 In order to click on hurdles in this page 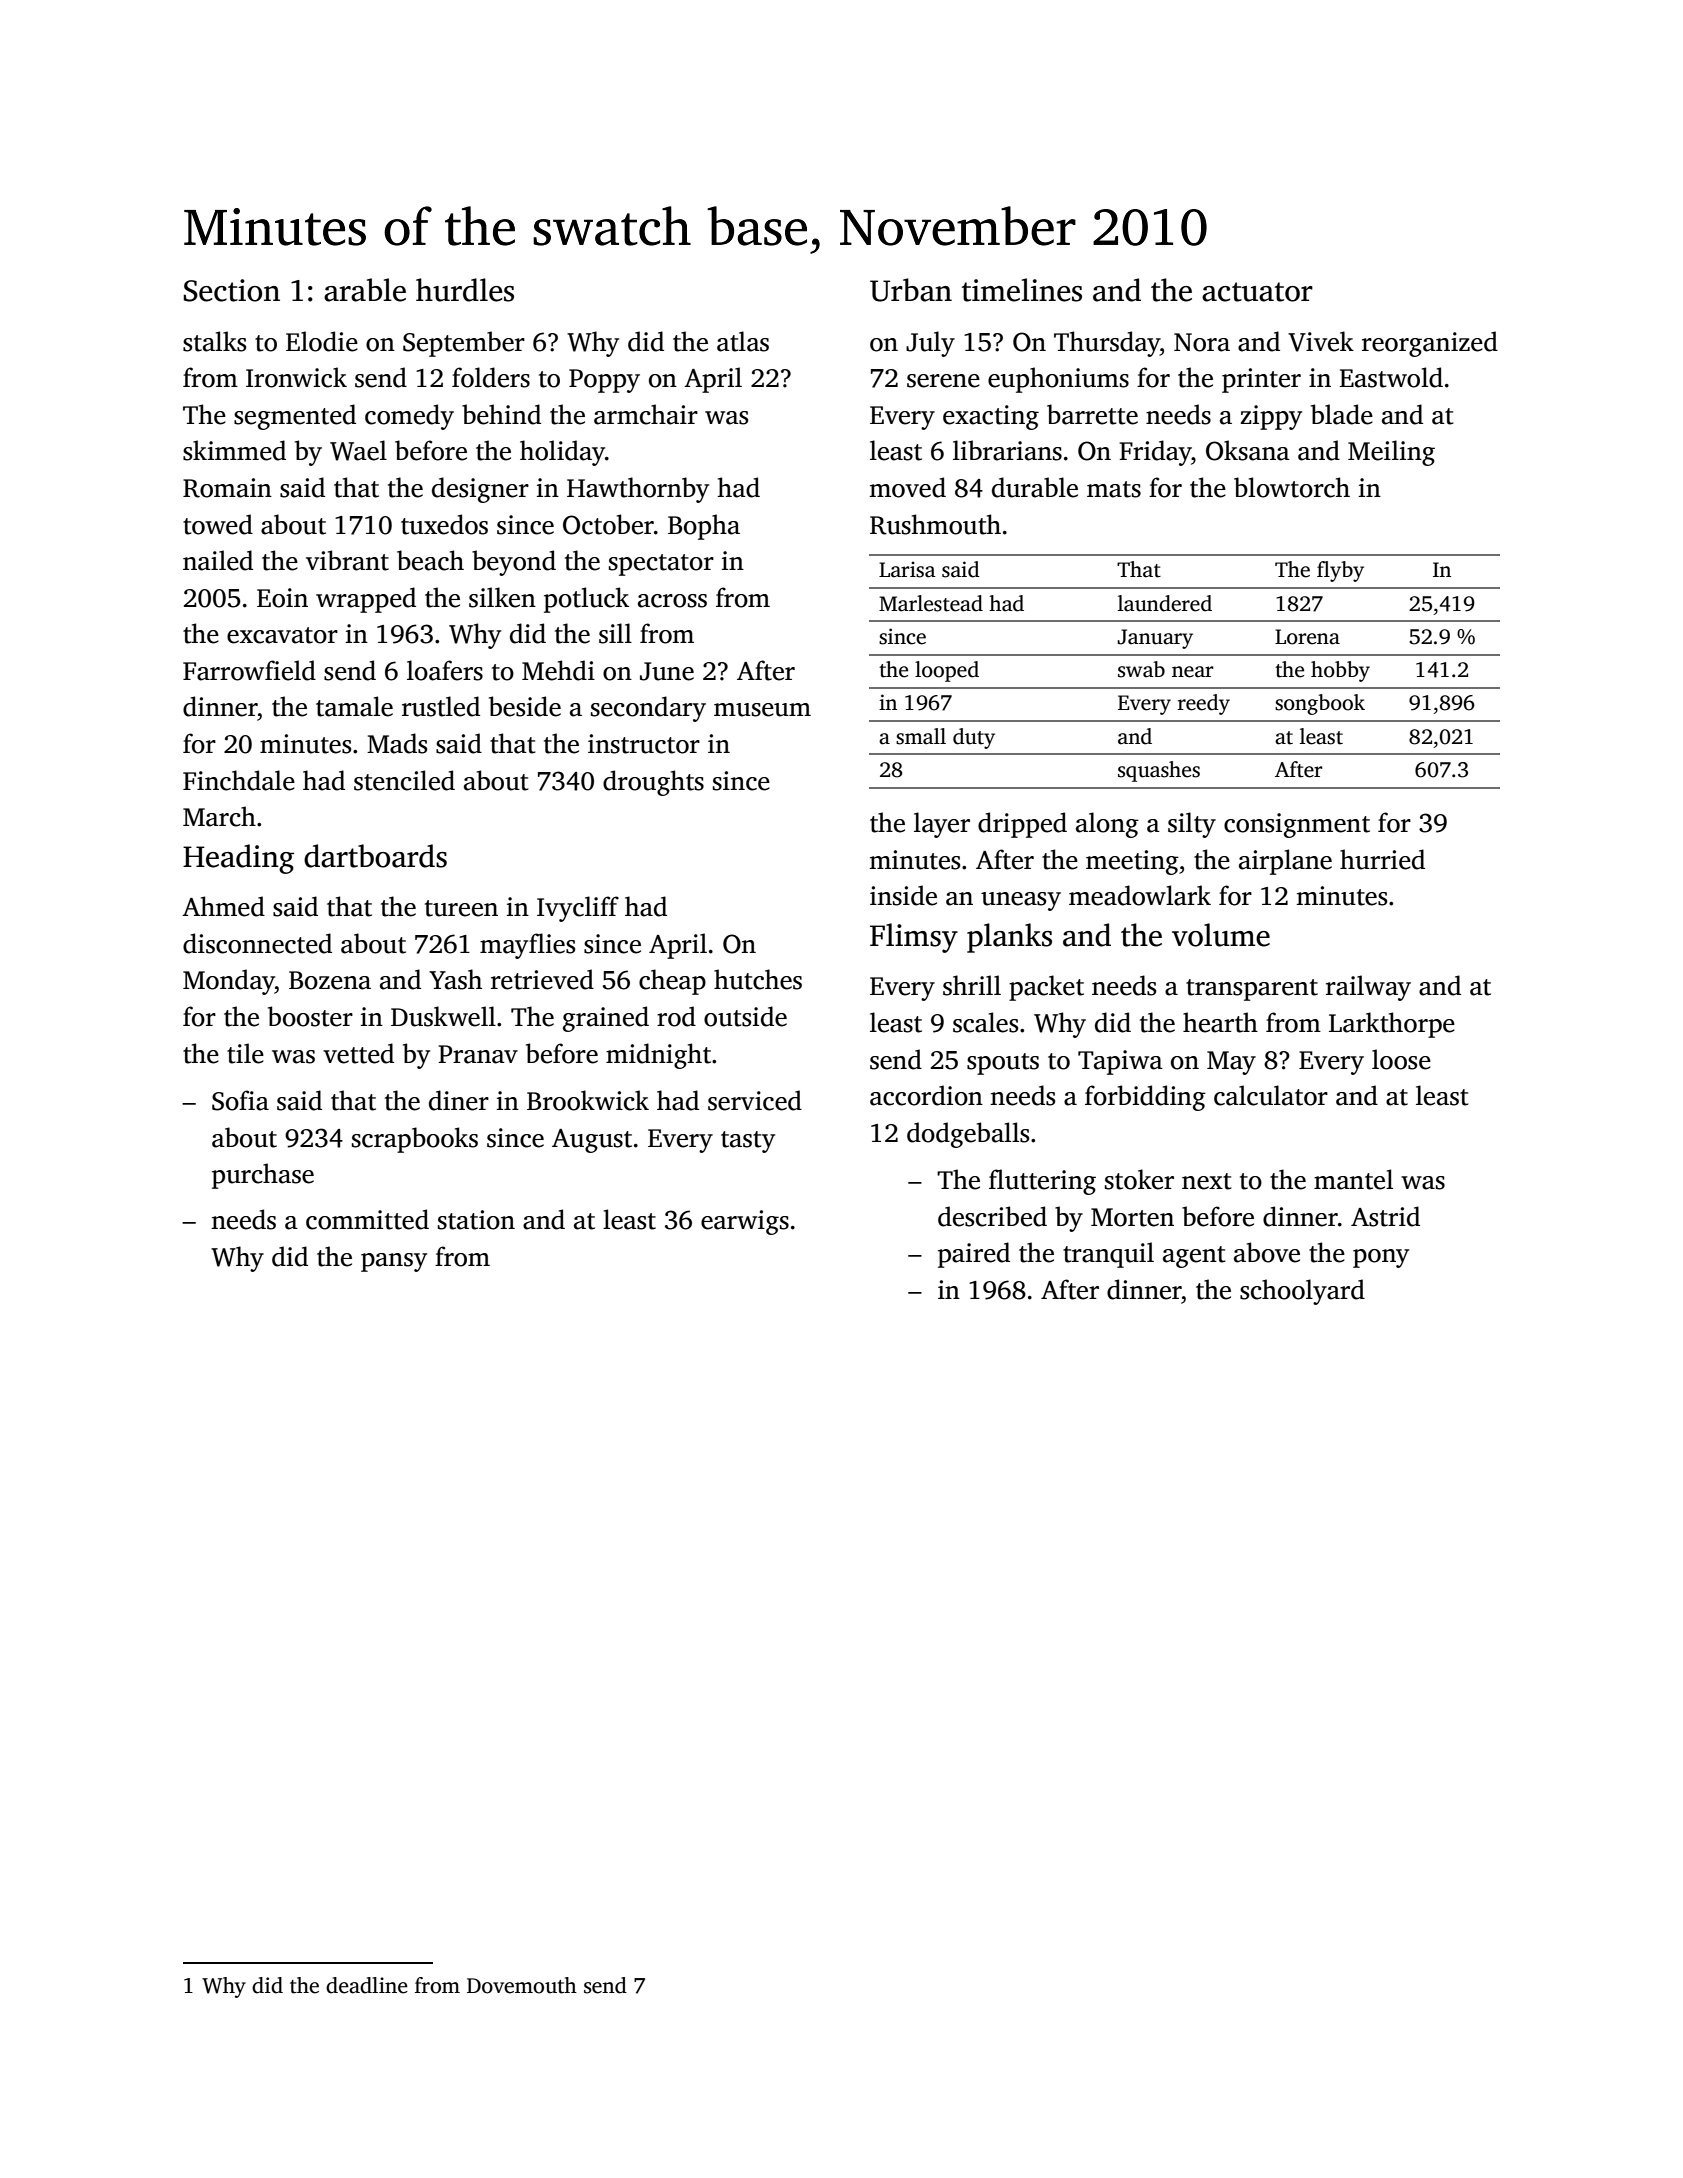, I will do `click(465, 290)`.
